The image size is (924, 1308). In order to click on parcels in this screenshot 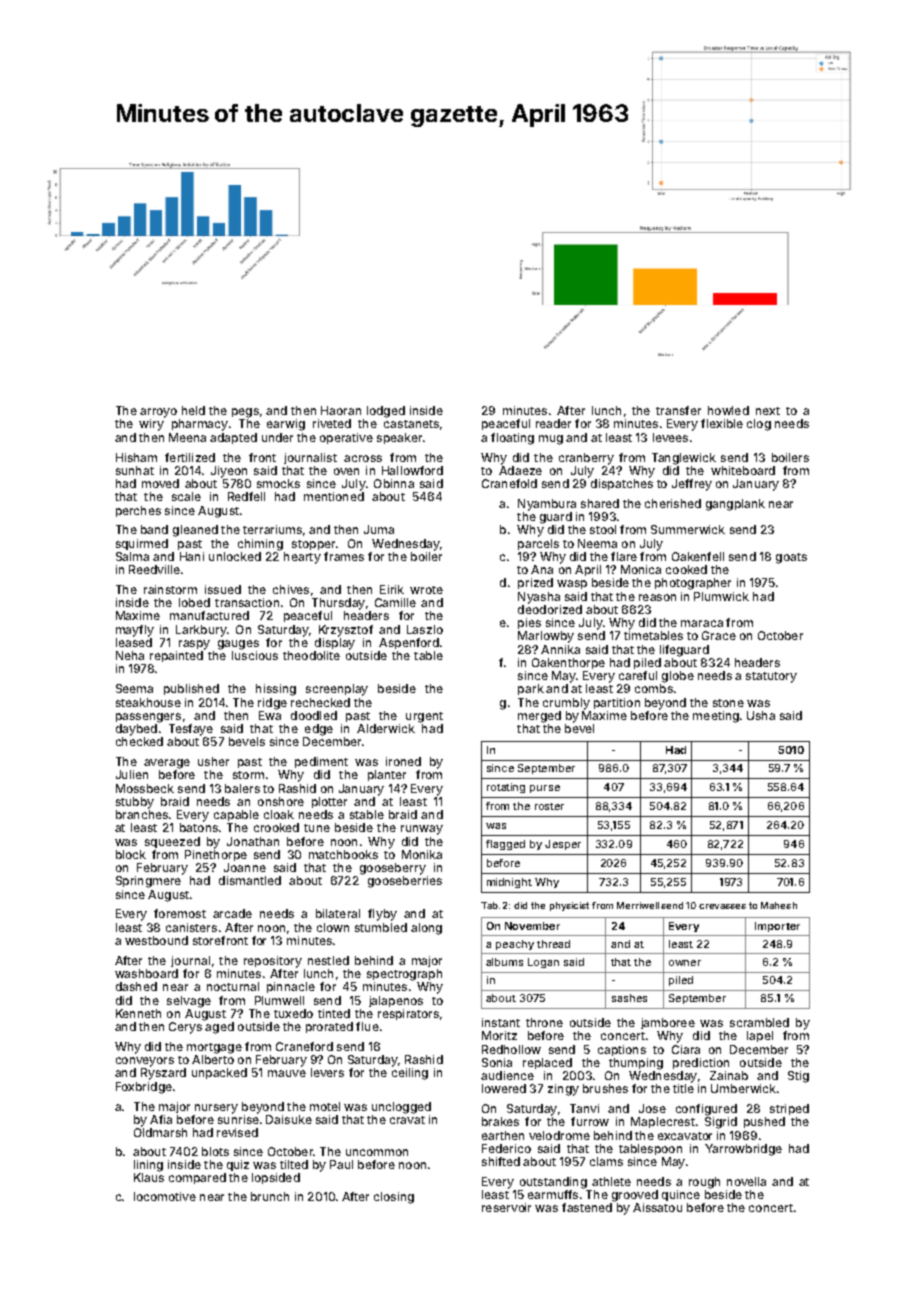, I will do `click(538, 544)`.
